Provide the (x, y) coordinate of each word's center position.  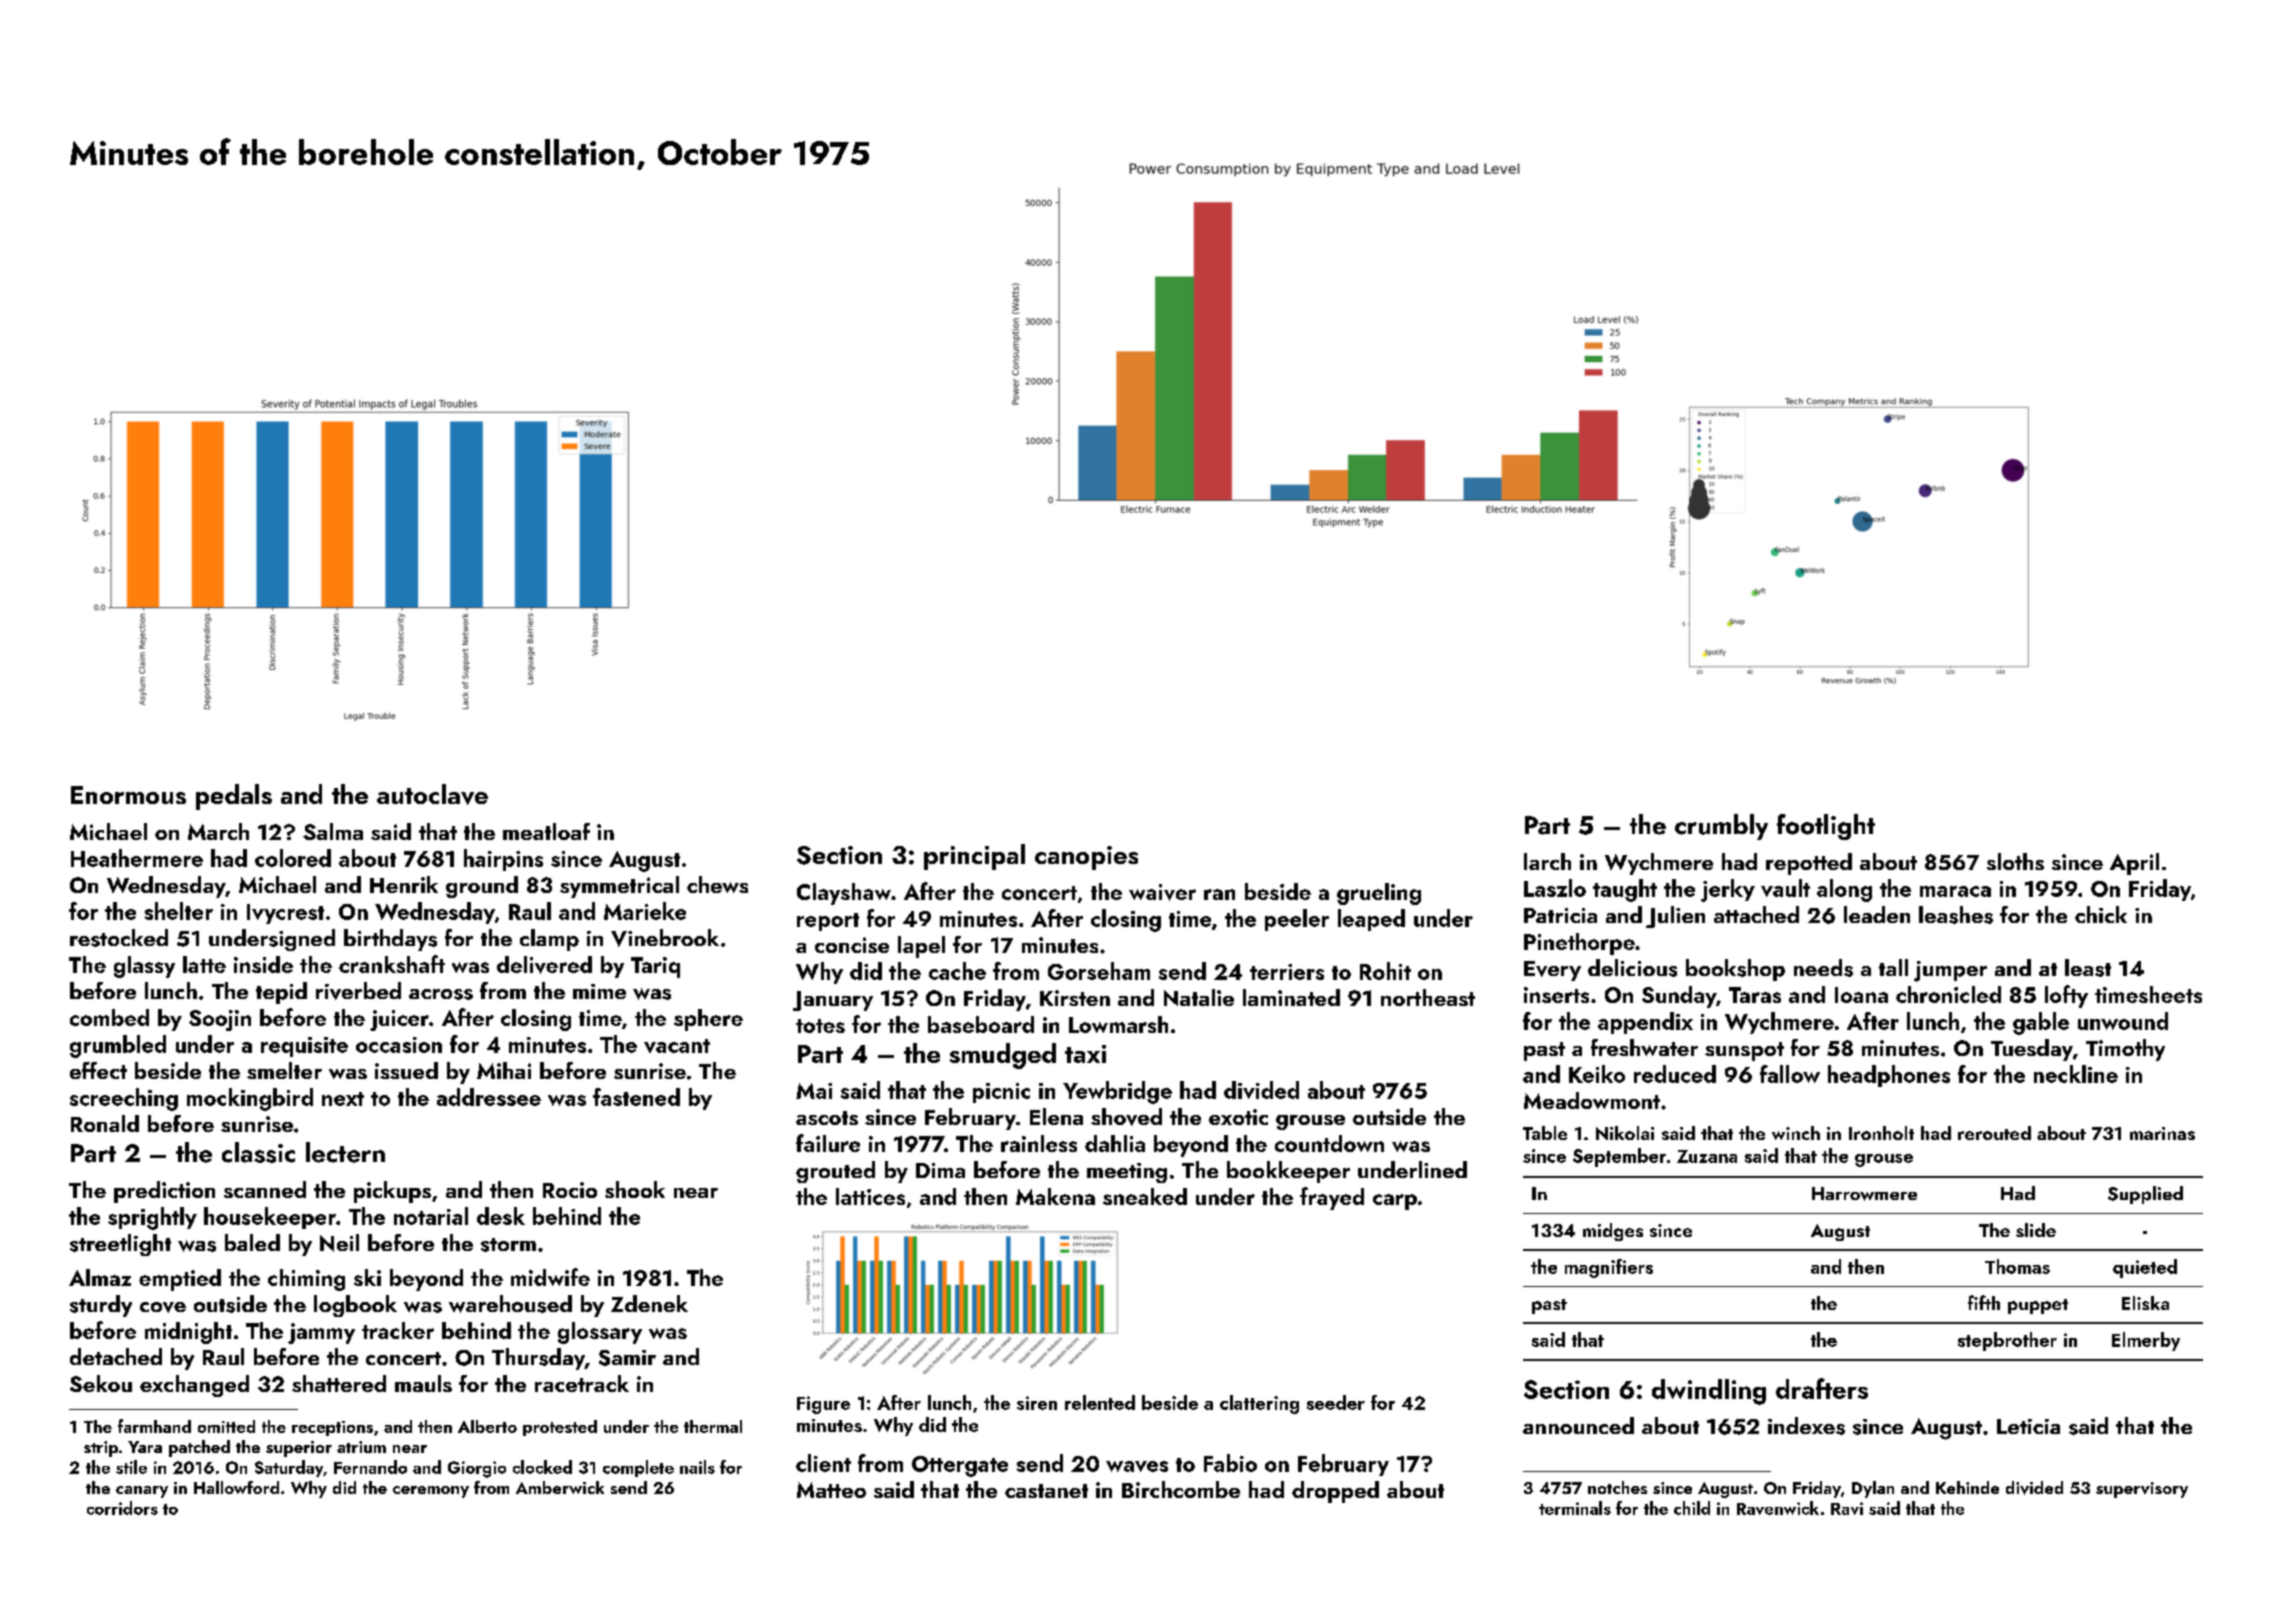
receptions (332, 1428)
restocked (119, 938)
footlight (1826, 827)
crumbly (1721, 827)
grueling (1379, 894)
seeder (1336, 1402)
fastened (636, 1097)
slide (2036, 1230)
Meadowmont (1592, 1100)
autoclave (432, 794)
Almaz (100, 1277)
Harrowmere (1864, 1194)
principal (974, 857)
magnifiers (1609, 1268)
